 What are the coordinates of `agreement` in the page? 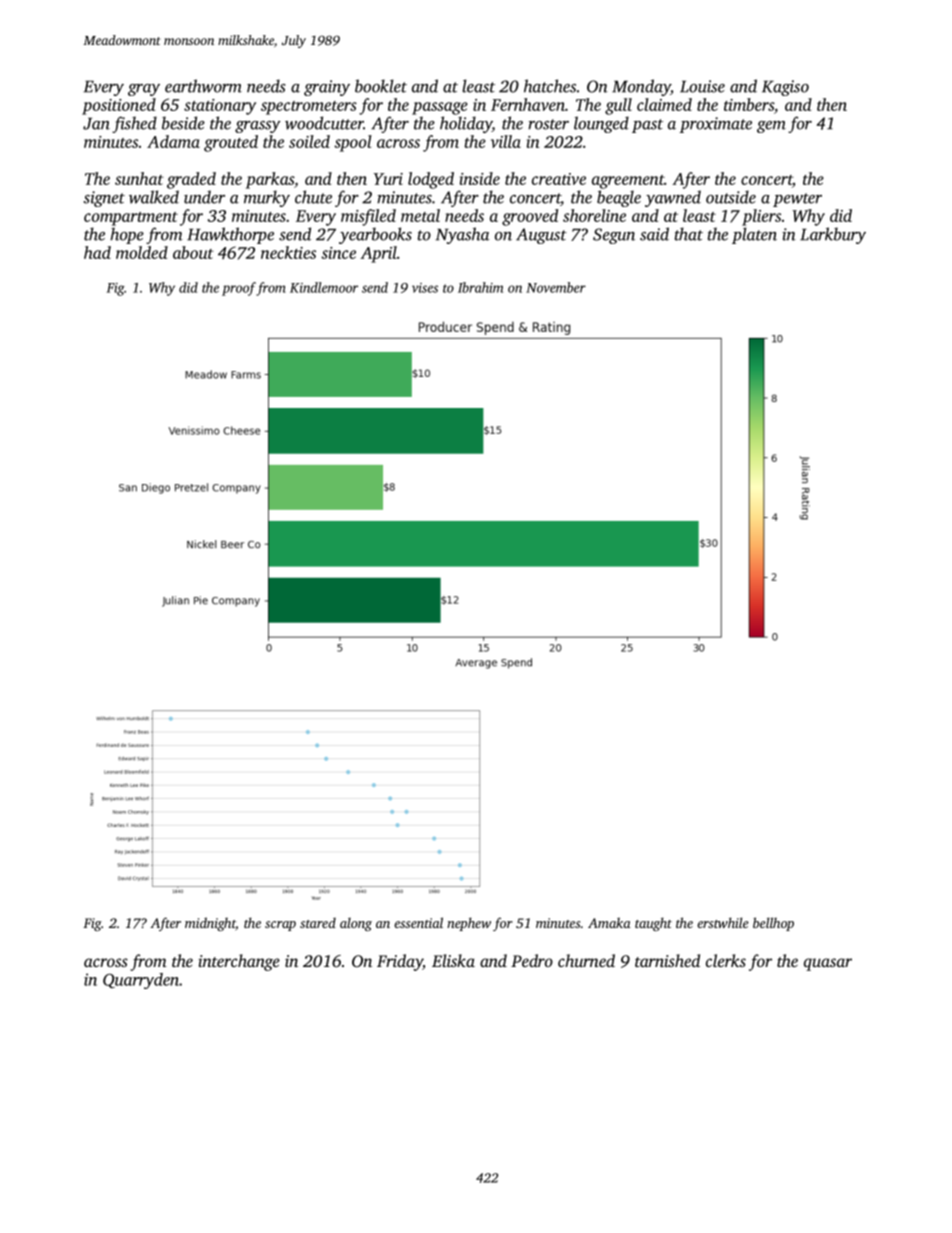 It's located at (628, 182).
